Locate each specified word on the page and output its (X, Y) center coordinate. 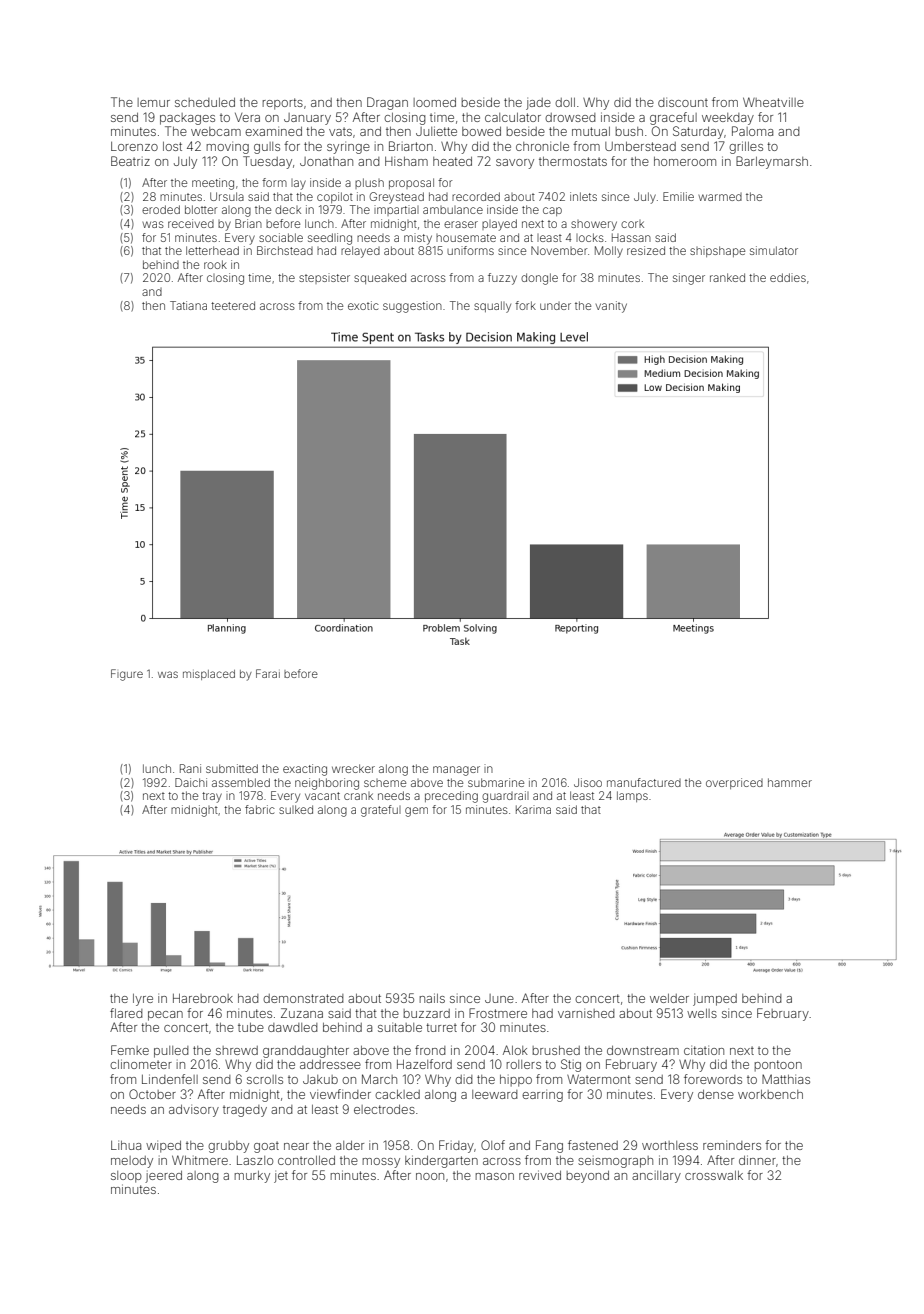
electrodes (384, 1109)
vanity (611, 307)
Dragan (387, 103)
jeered (163, 1177)
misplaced (209, 675)
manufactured (644, 782)
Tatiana (188, 305)
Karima (533, 809)
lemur (154, 102)
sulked (296, 809)
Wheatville (773, 102)
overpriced (734, 783)
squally (492, 307)
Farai (268, 673)
